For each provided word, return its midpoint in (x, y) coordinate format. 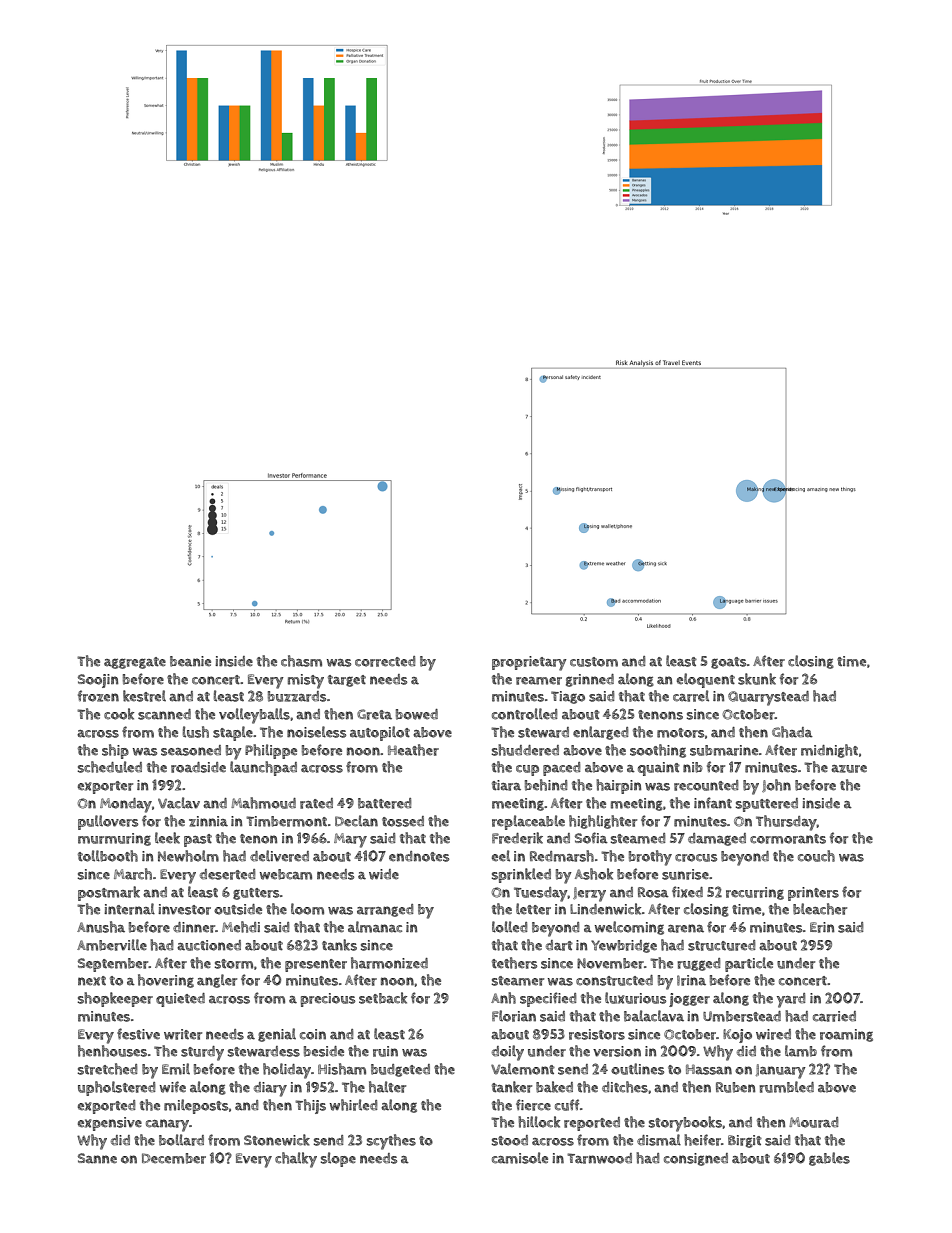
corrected (385, 661)
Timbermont (286, 821)
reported (592, 1124)
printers (813, 894)
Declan (356, 821)
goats (729, 663)
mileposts (196, 1106)
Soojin (98, 681)
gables (829, 1159)
